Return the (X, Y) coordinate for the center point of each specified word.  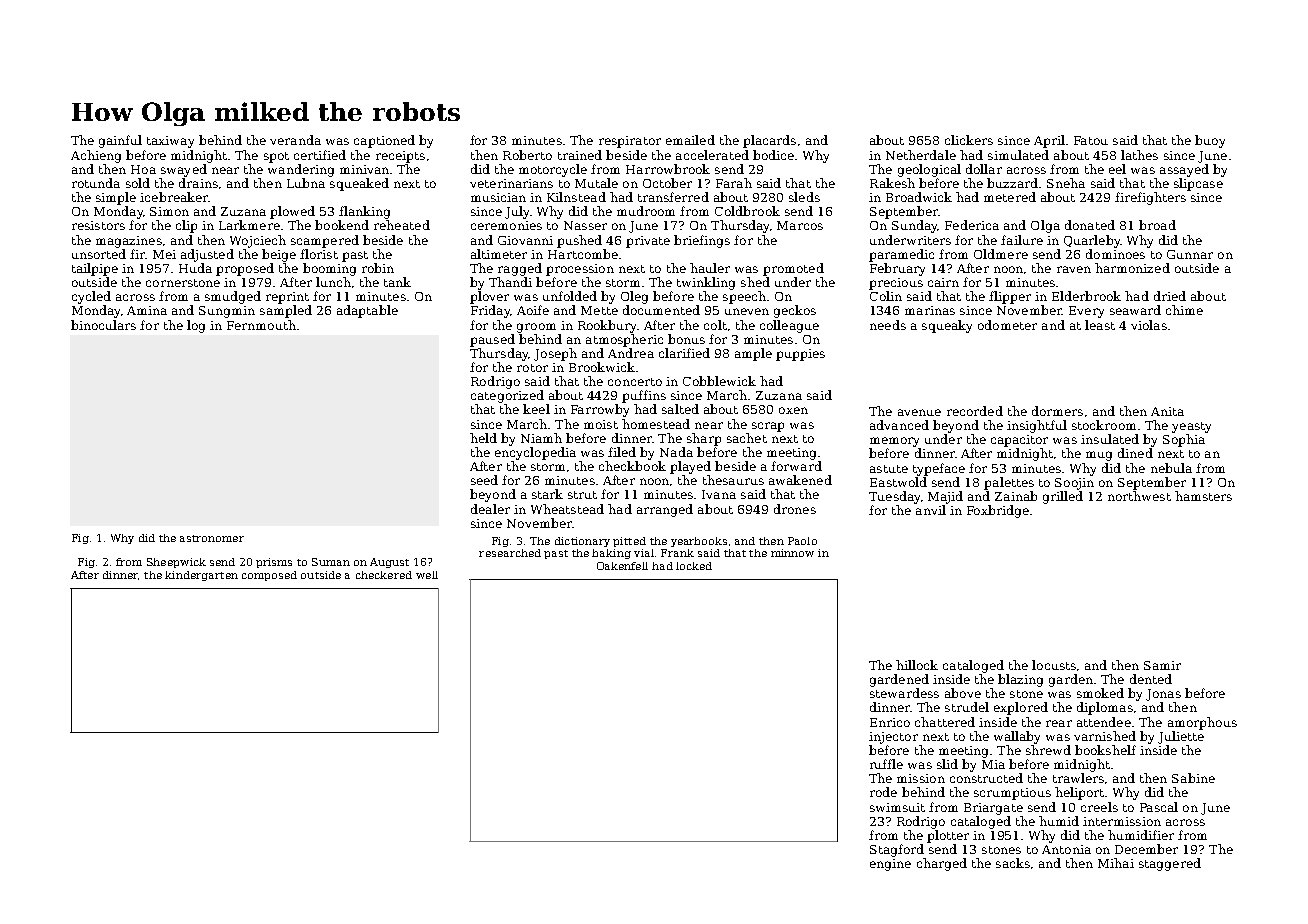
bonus (686, 339)
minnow (792, 553)
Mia (993, 764)
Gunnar (1190, 254)
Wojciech (258, 241)
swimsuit (897, 807)
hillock (917, 665)
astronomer (212, 538)
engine (890, 865)
